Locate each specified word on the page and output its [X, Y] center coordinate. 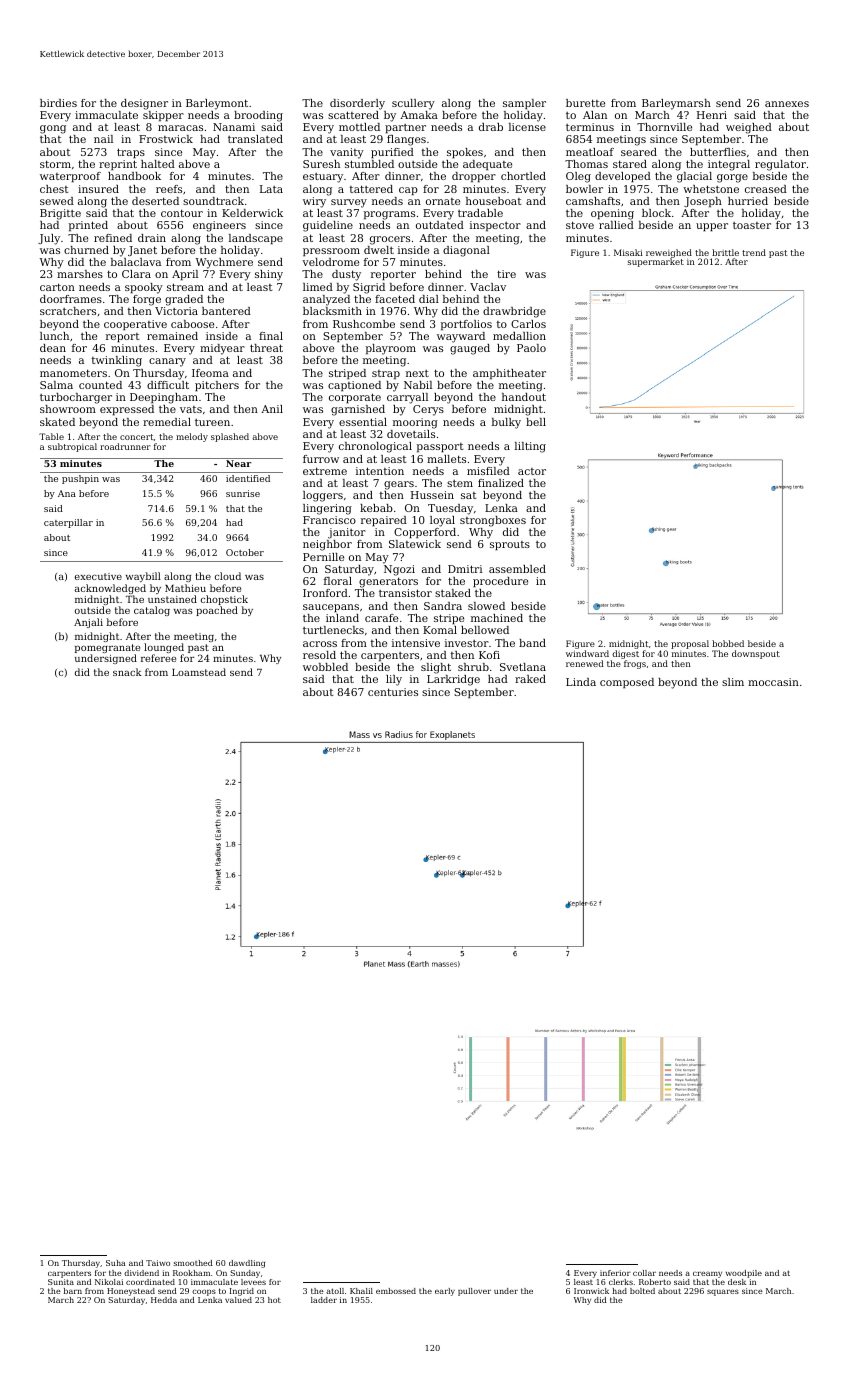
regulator [780, 165]
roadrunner [125, 446]
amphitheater [509, 374]
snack [127, 672]
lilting [530, 447]
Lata [271, 189]
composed [627, 683]
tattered [371, 189]
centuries [393, 692]
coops [204, 1292]
